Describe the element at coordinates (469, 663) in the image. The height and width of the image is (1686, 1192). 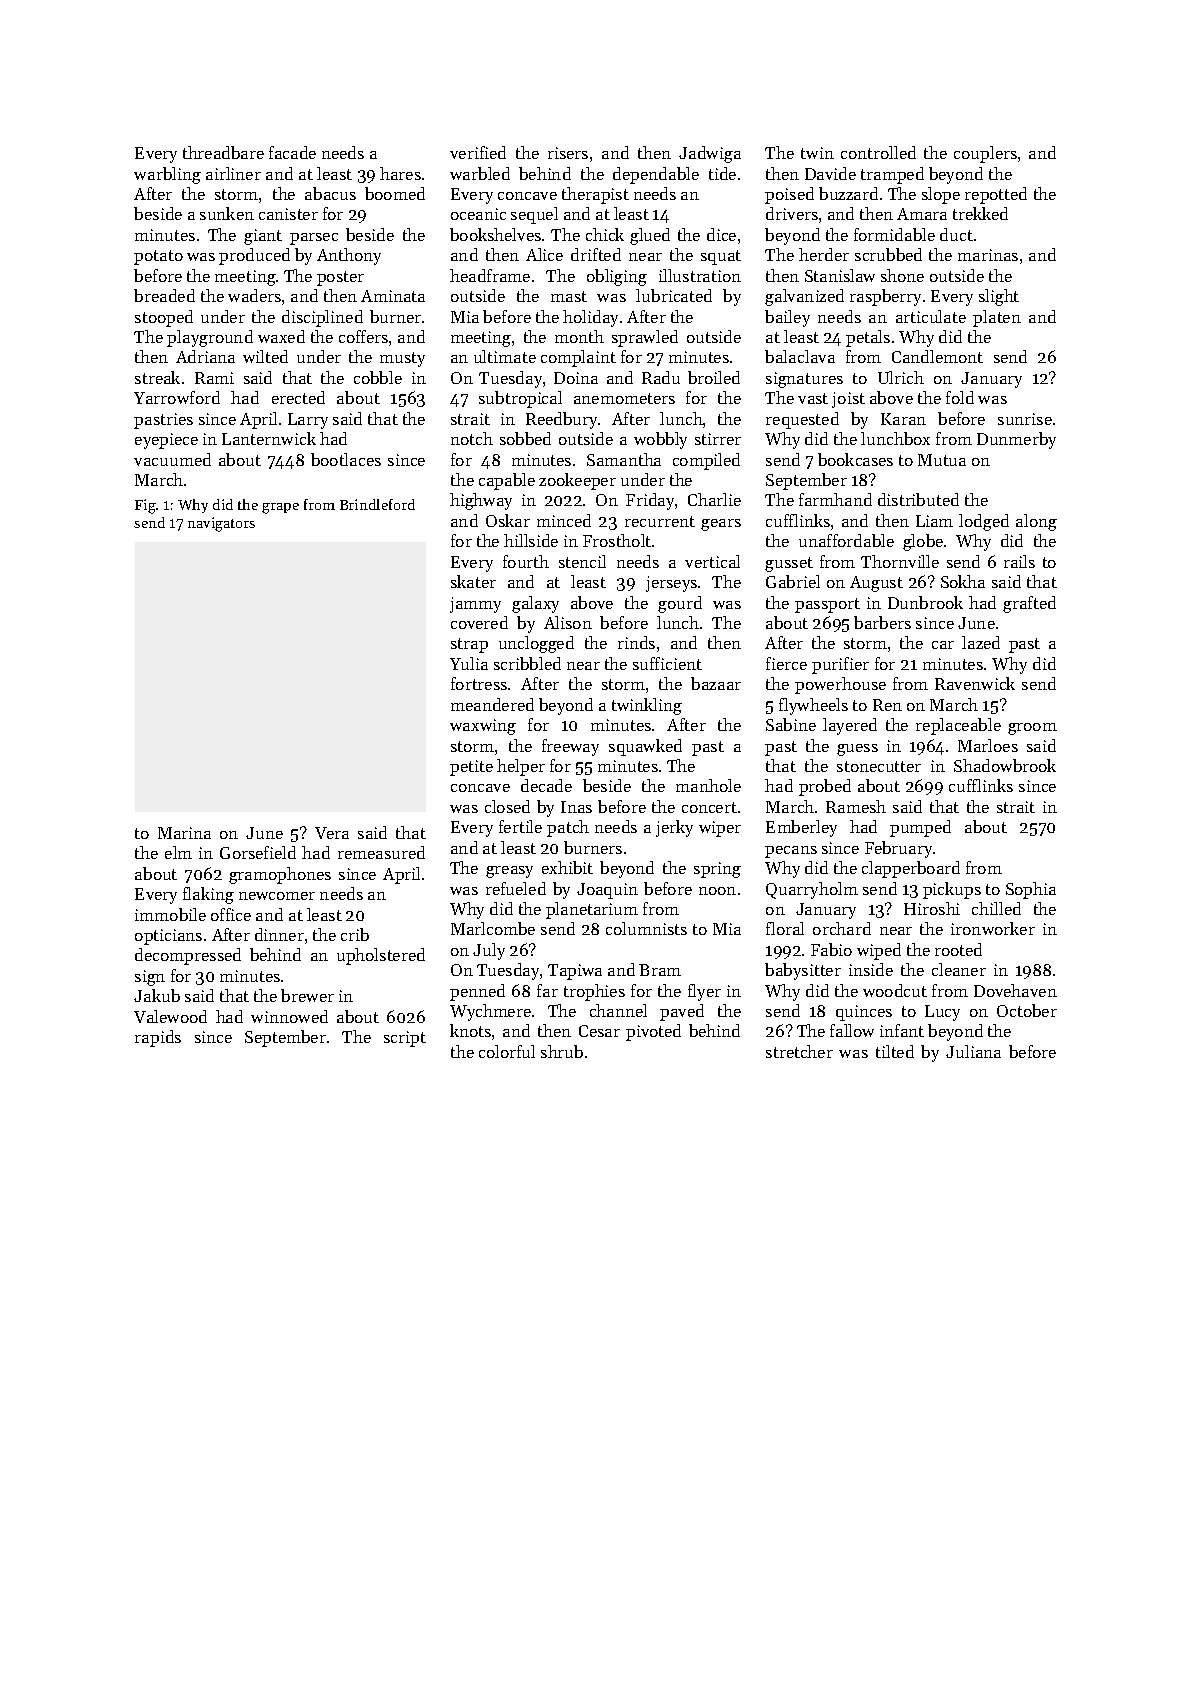
I see `Yulia` at that location.
